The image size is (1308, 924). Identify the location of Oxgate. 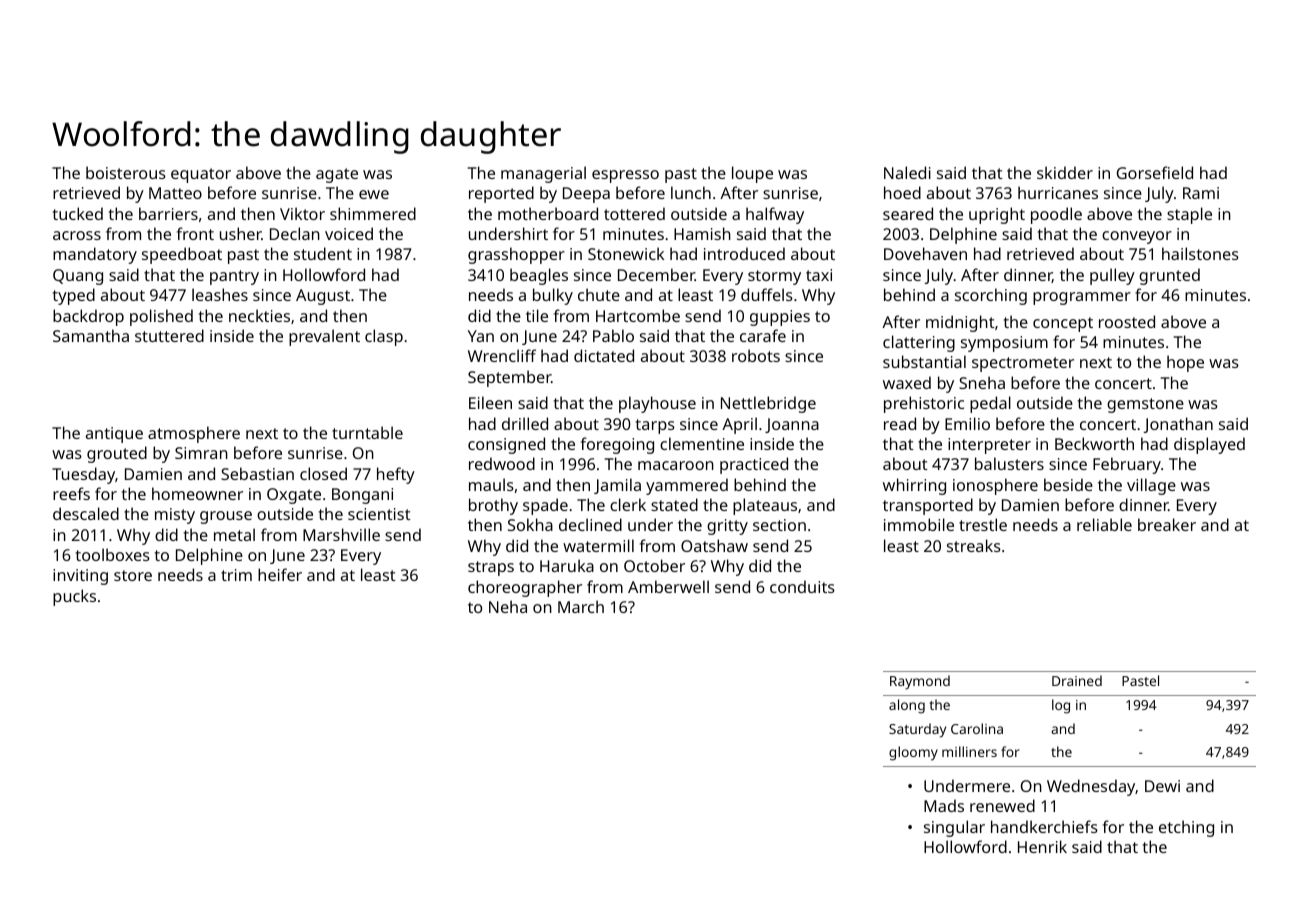
(294, 496).
